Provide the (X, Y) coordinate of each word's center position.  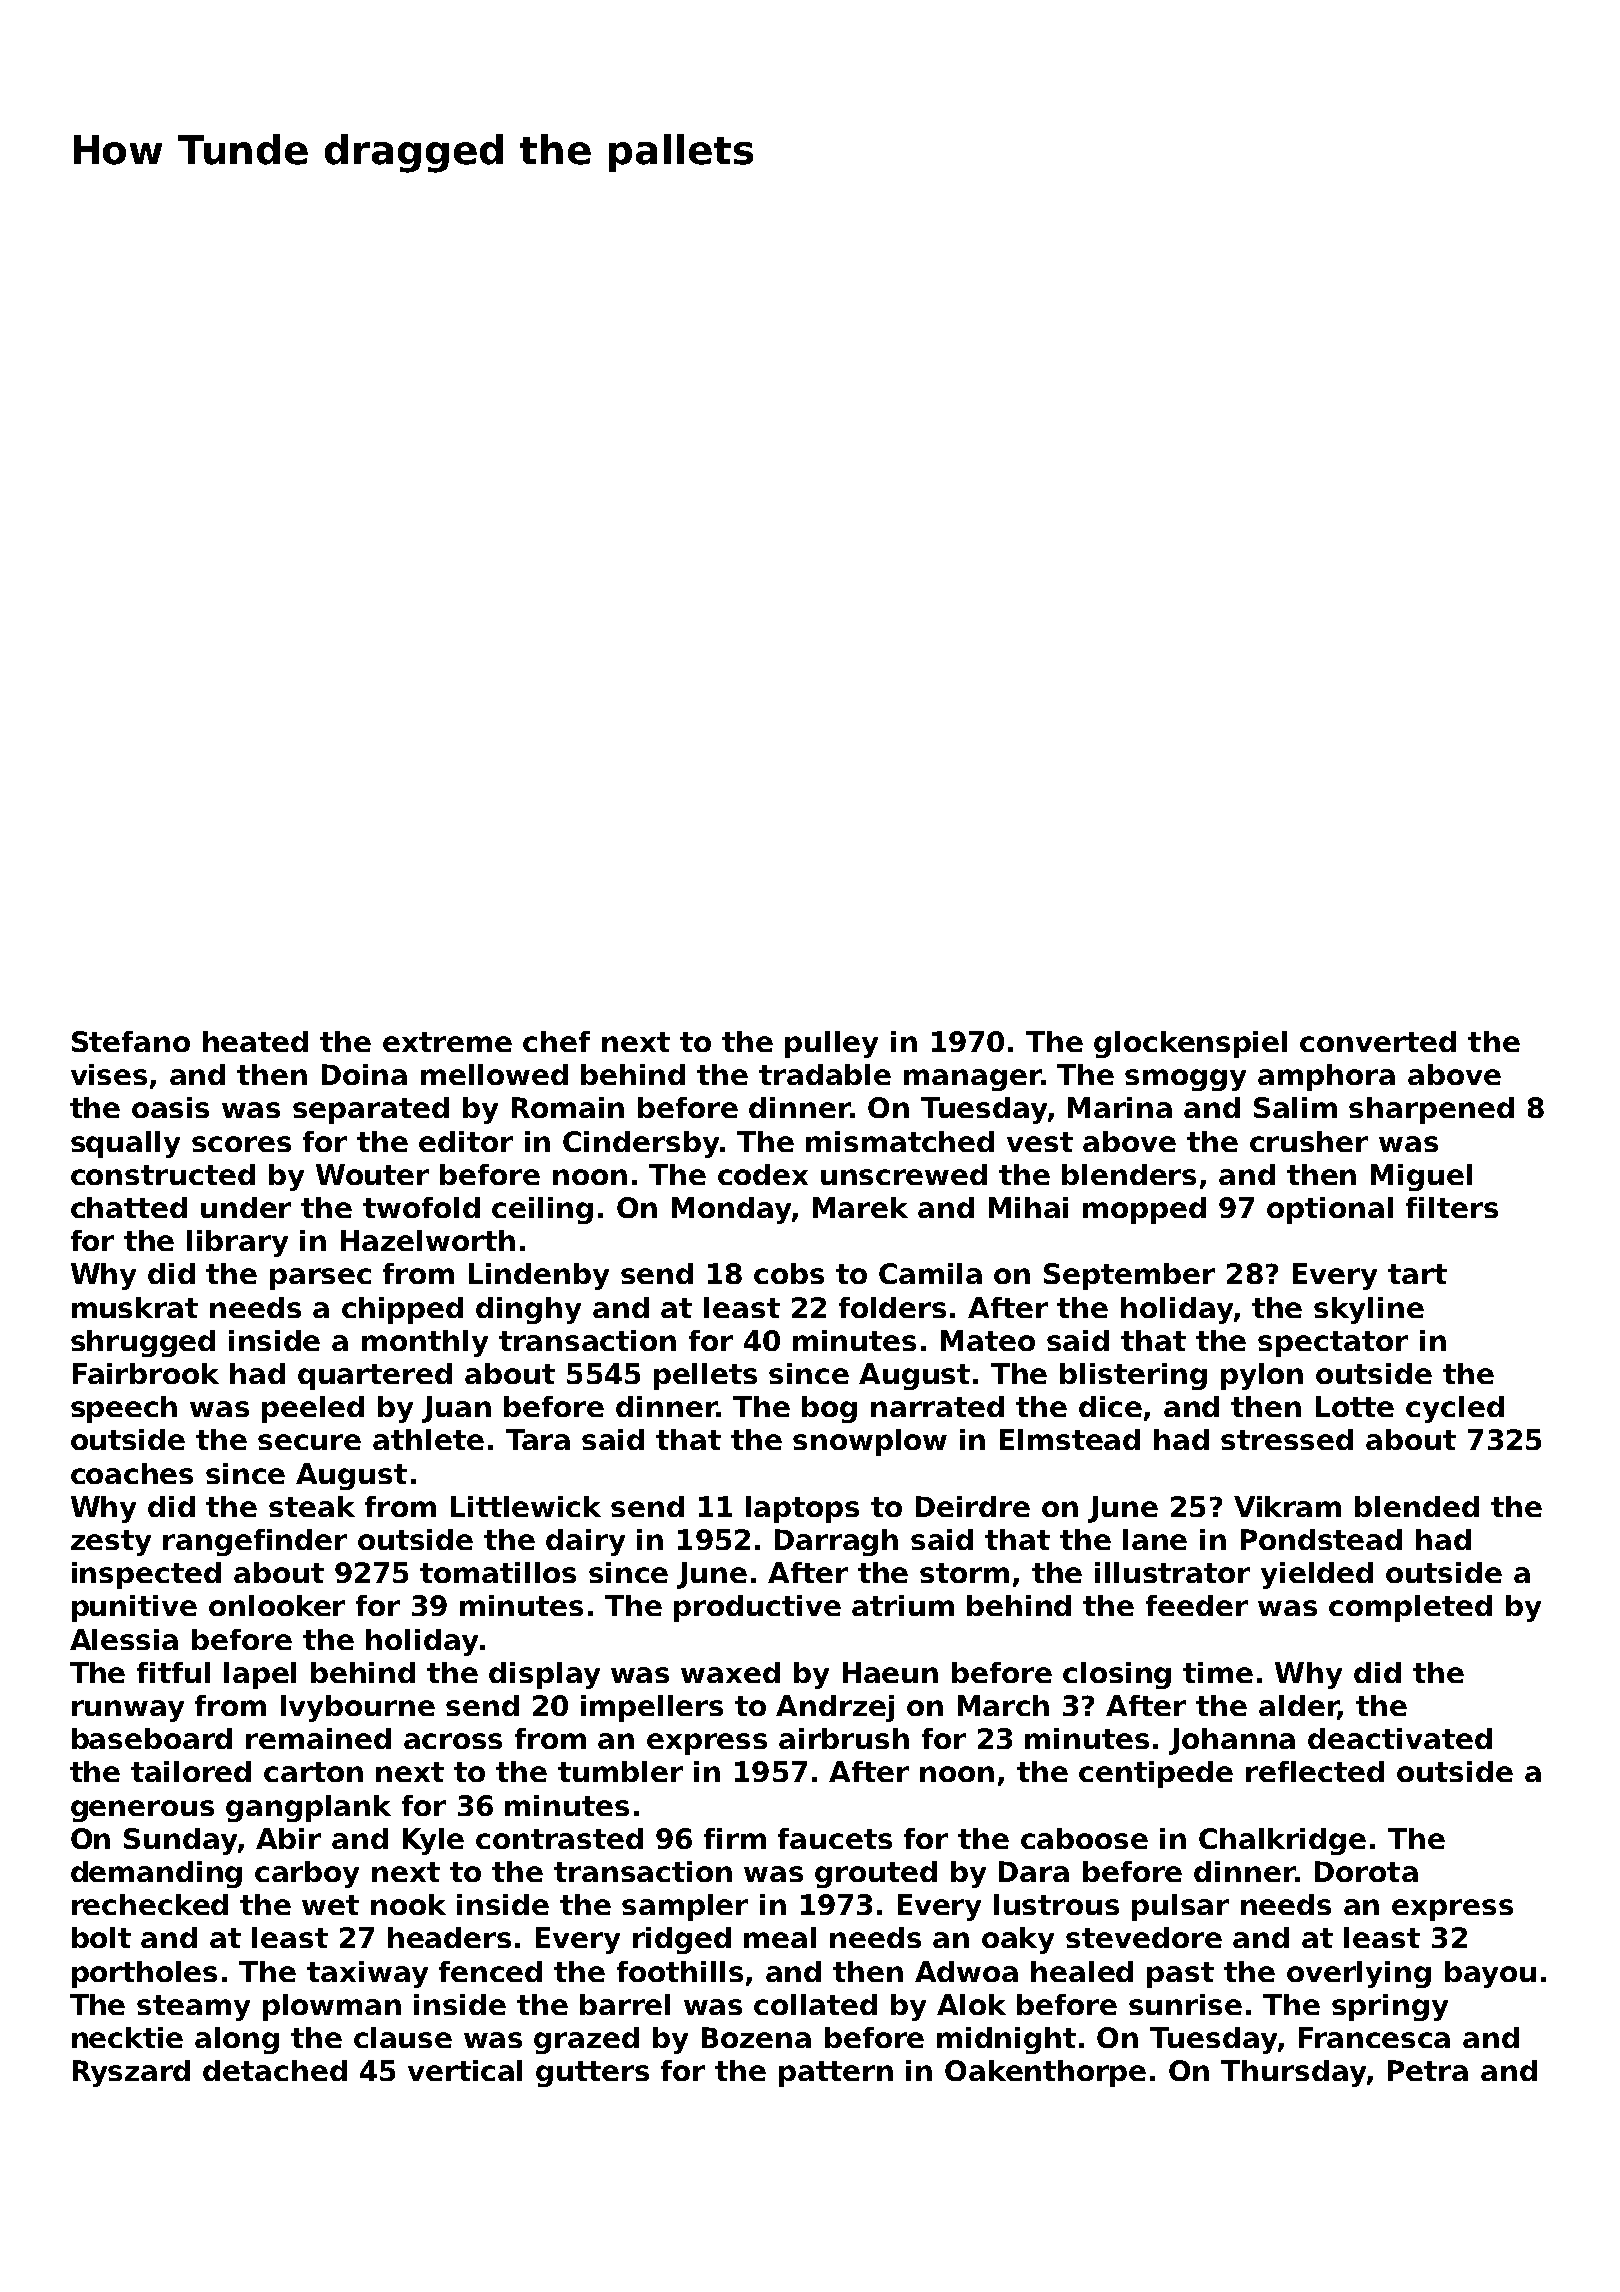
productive (757, 1608)
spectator (1333, 1344)
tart (1417, 1274)
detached (275, 2070)
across (453, 1741)
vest (1040, 1142)
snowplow (870, 1442)
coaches (132, 1473)
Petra (1428, 2070)
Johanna (1232, 1741)
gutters (592, 2074)
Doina (364, 1074)
